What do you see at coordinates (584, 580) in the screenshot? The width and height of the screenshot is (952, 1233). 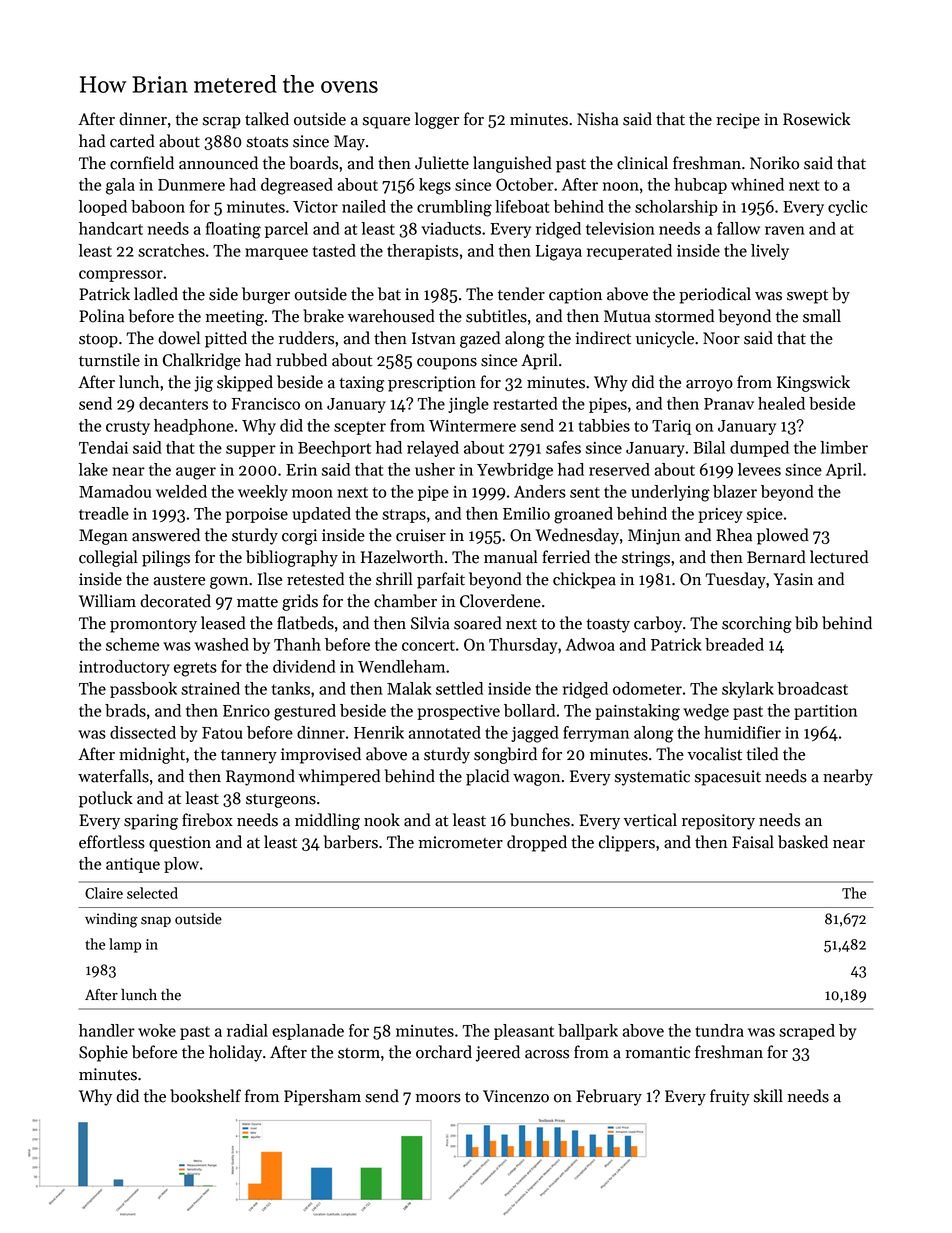 I see `chickpea` at bounding box center [584, 580].
